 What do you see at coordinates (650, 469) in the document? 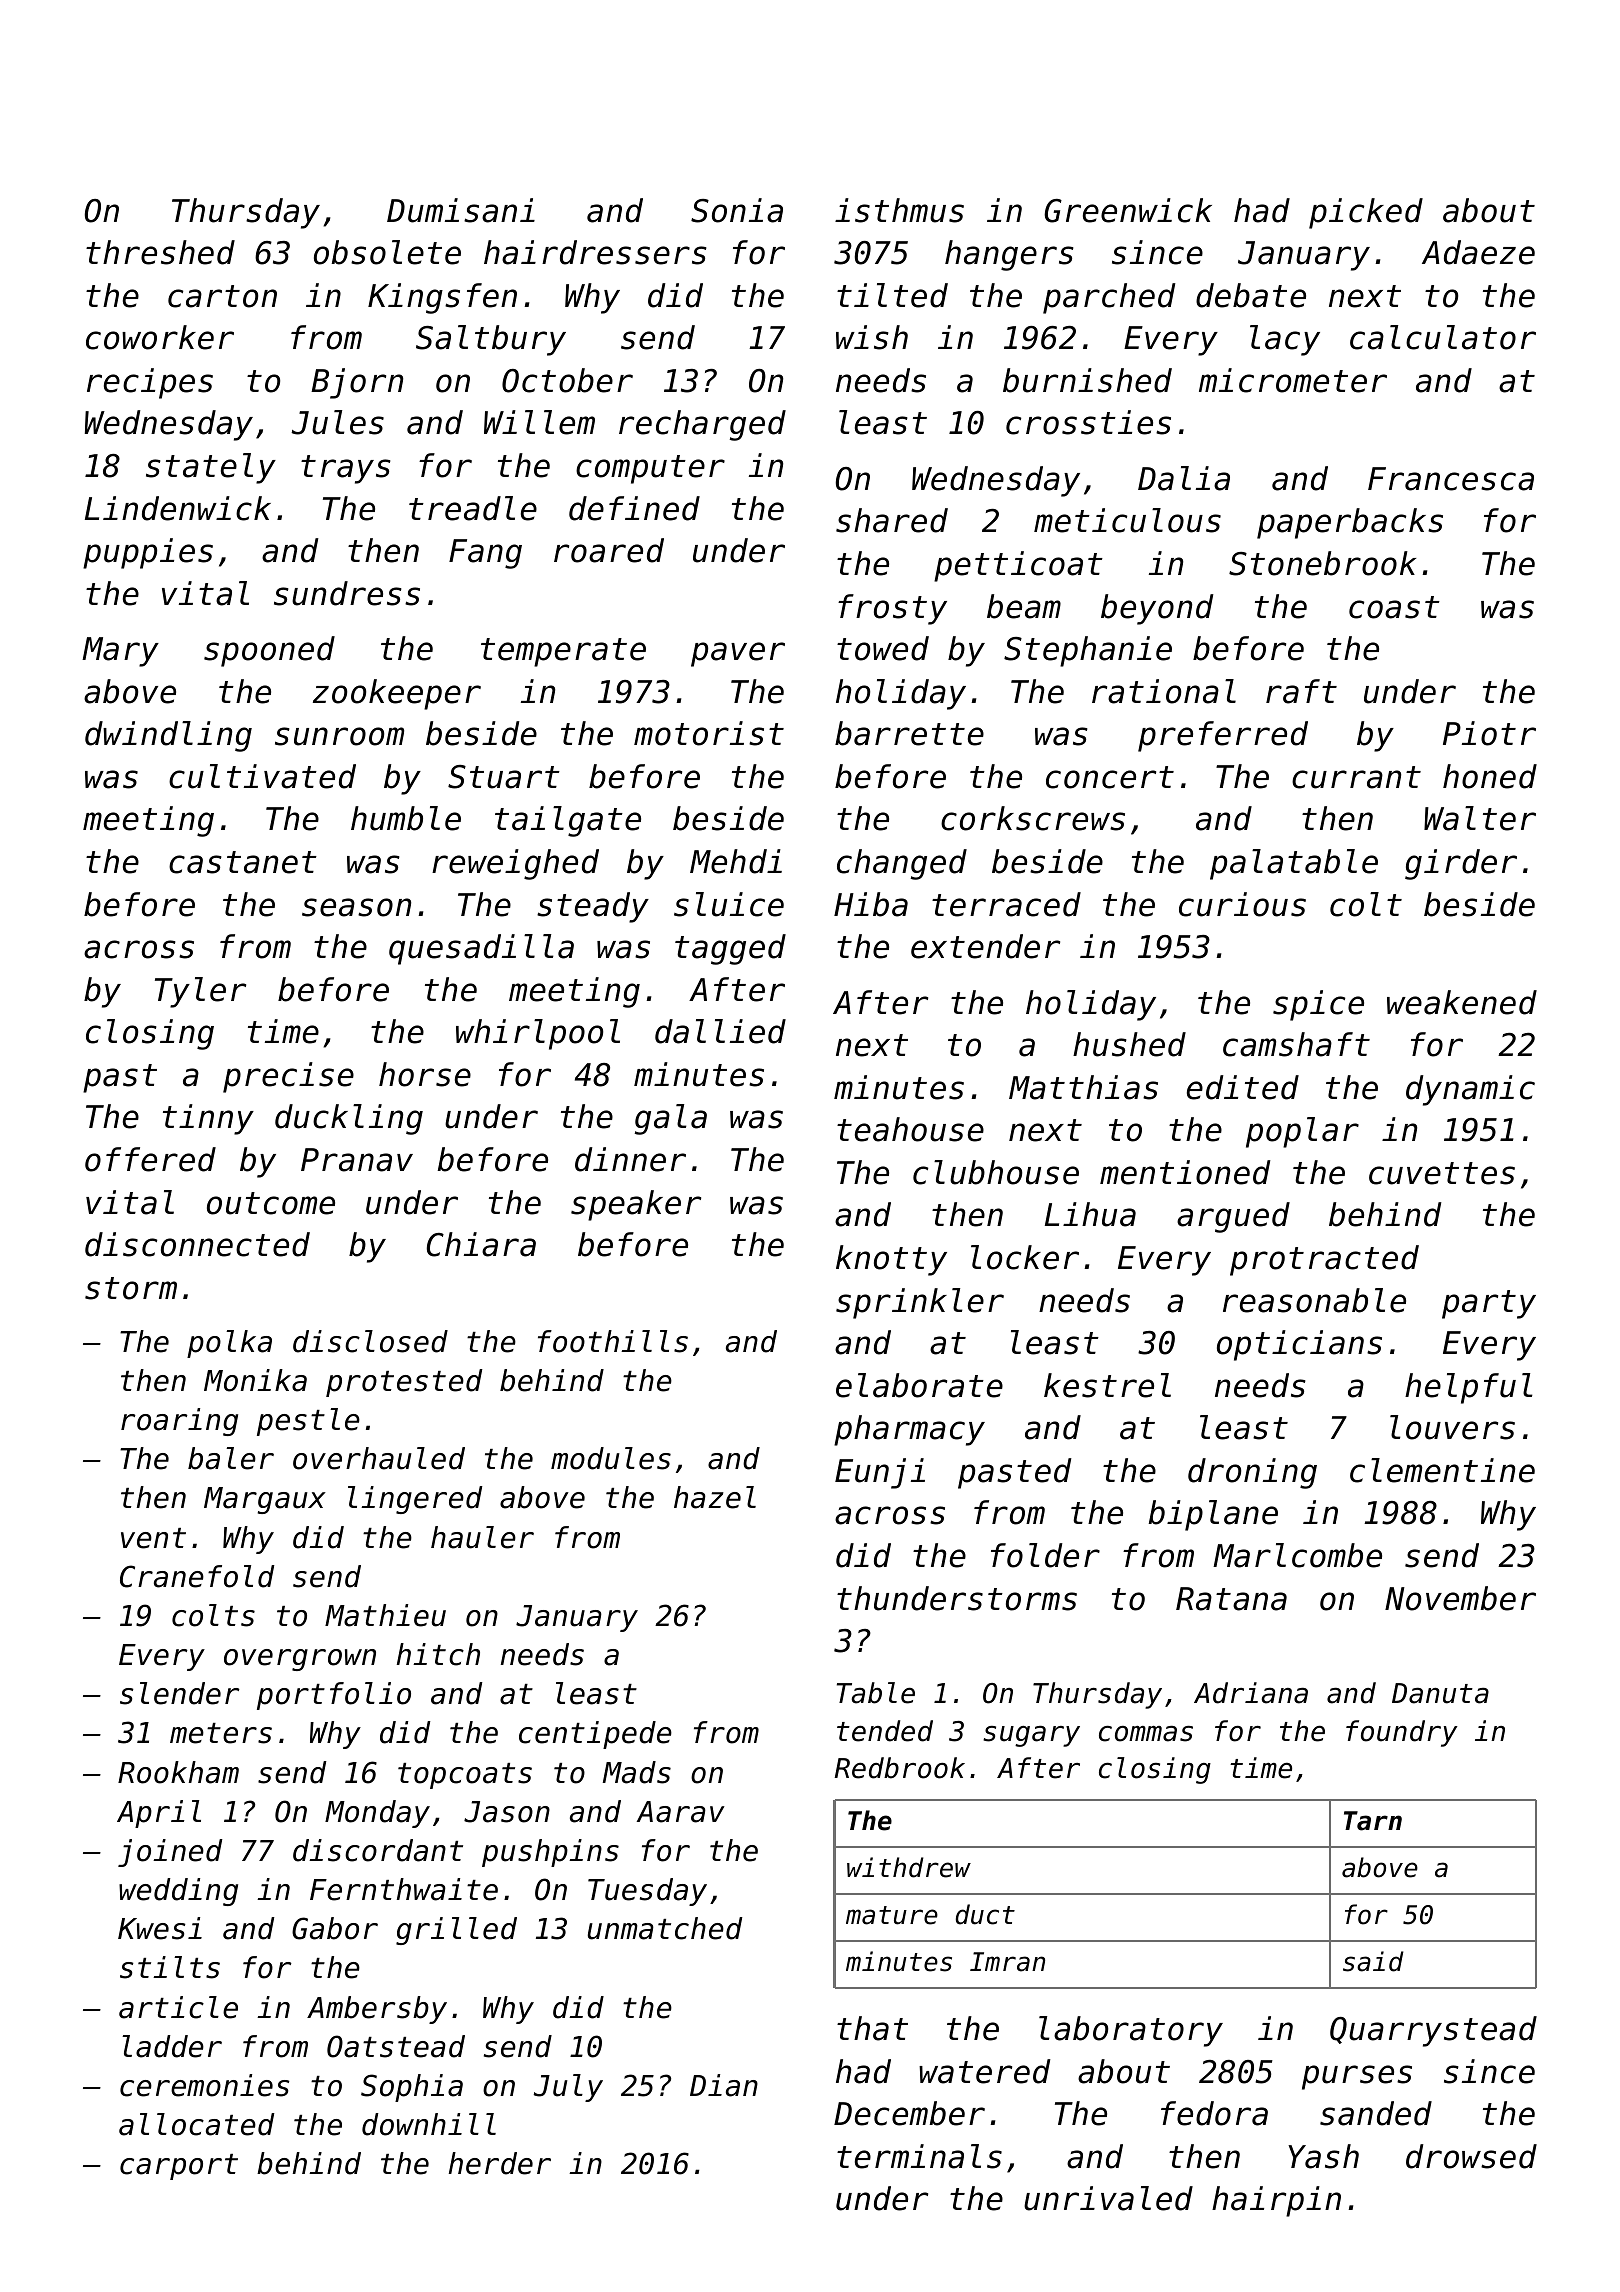
I see `computer` at bounding box center [650, 469].
